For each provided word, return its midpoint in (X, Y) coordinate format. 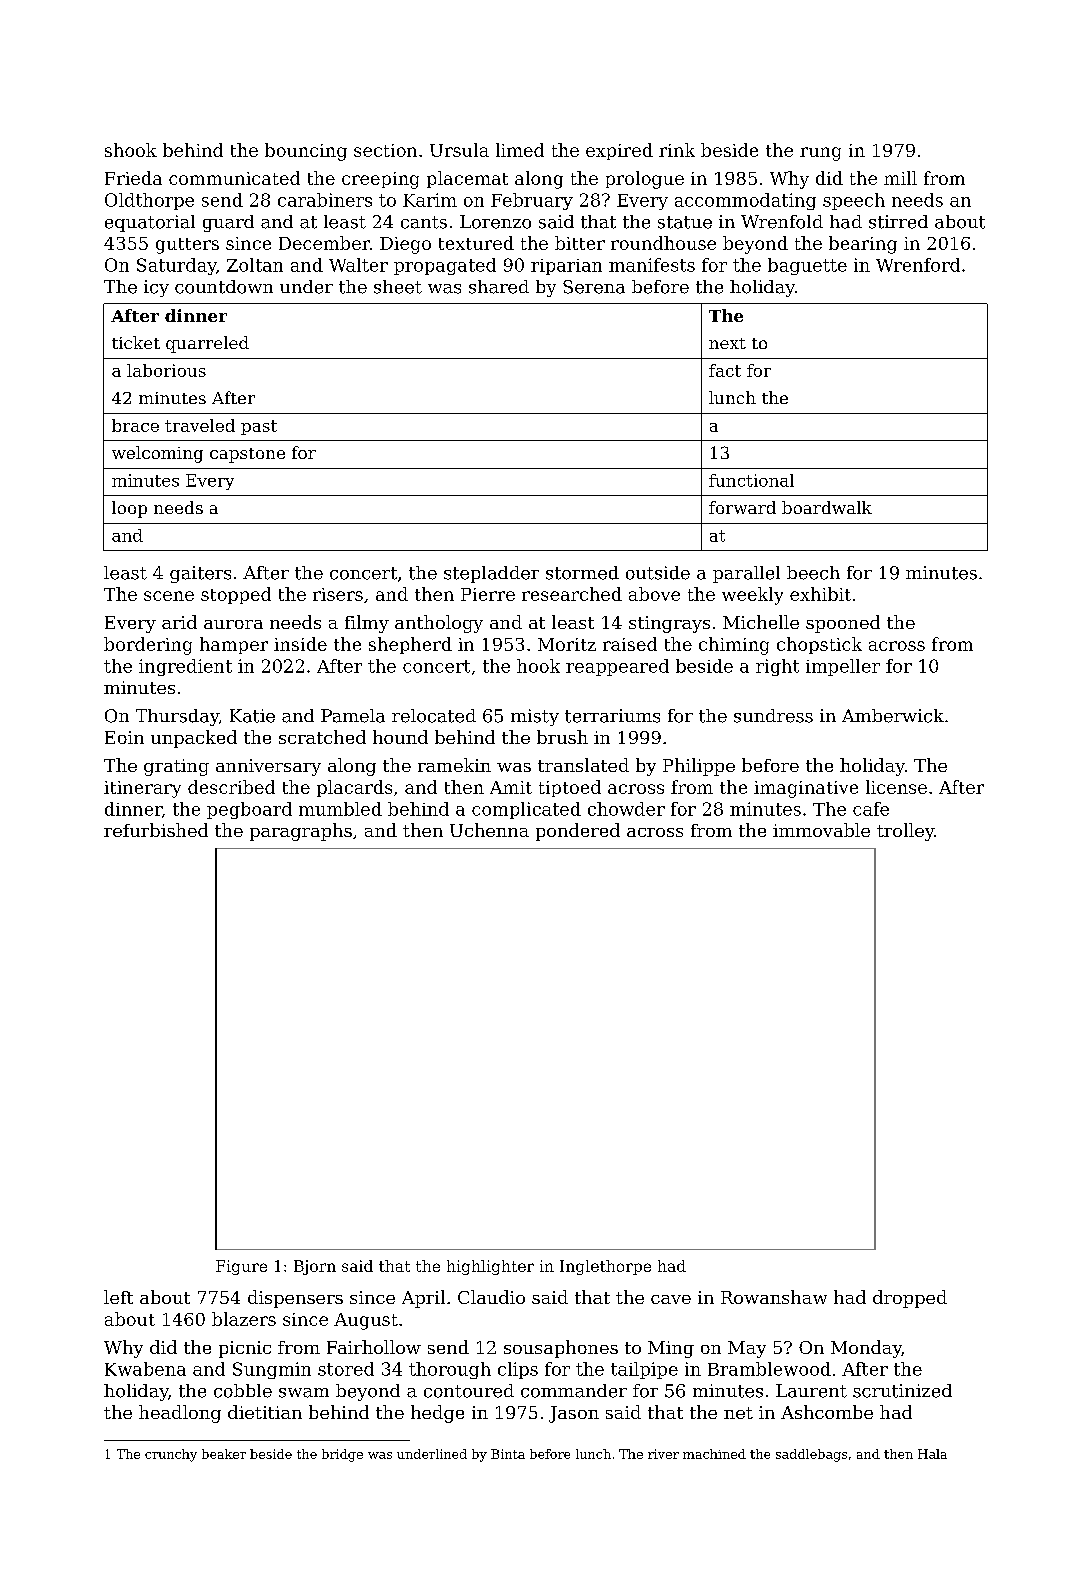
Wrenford (918, 265)
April (423, 1299)
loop (129, 509)
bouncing (306, 152)
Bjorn (315, 1267)
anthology (439, 624)
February (532, 201)
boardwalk (827, 507)
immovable (821, 830)
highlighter (490, 1267)
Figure (241, 1267)
